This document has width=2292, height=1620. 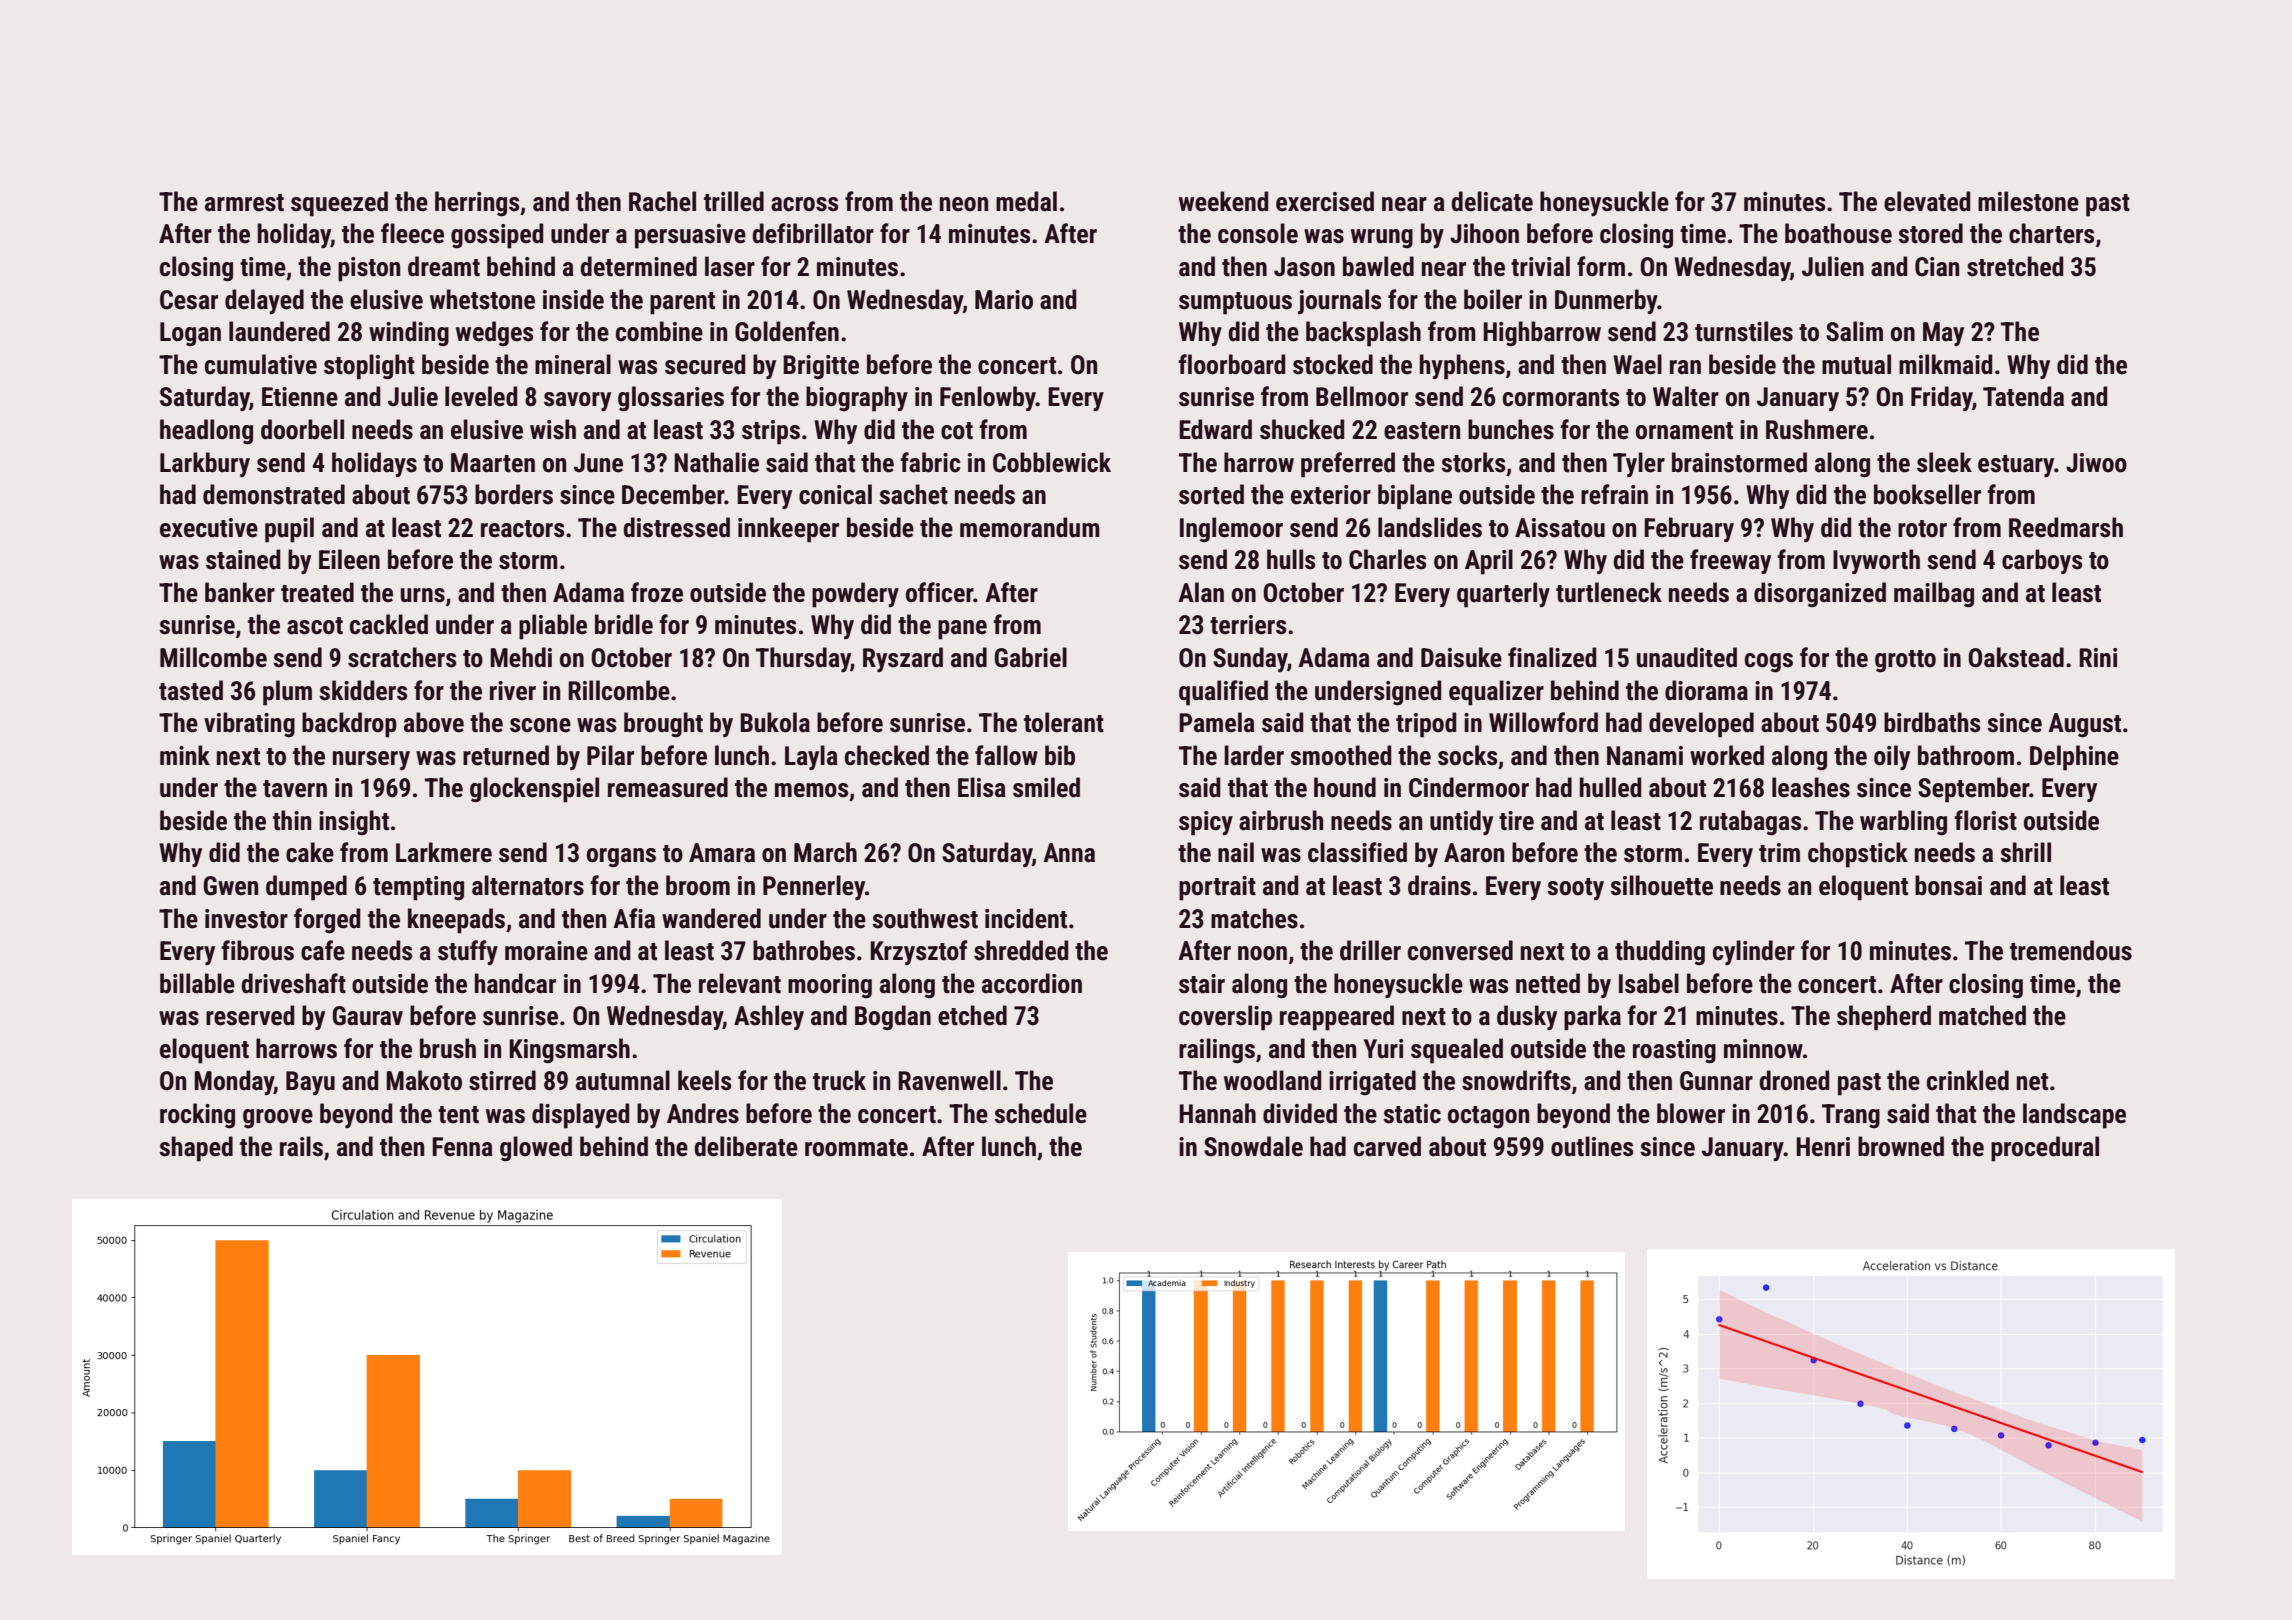 What do you see at coordinates (534, 790) in the document?
I see `glockenspiel` at bounding box center [534, 790].
